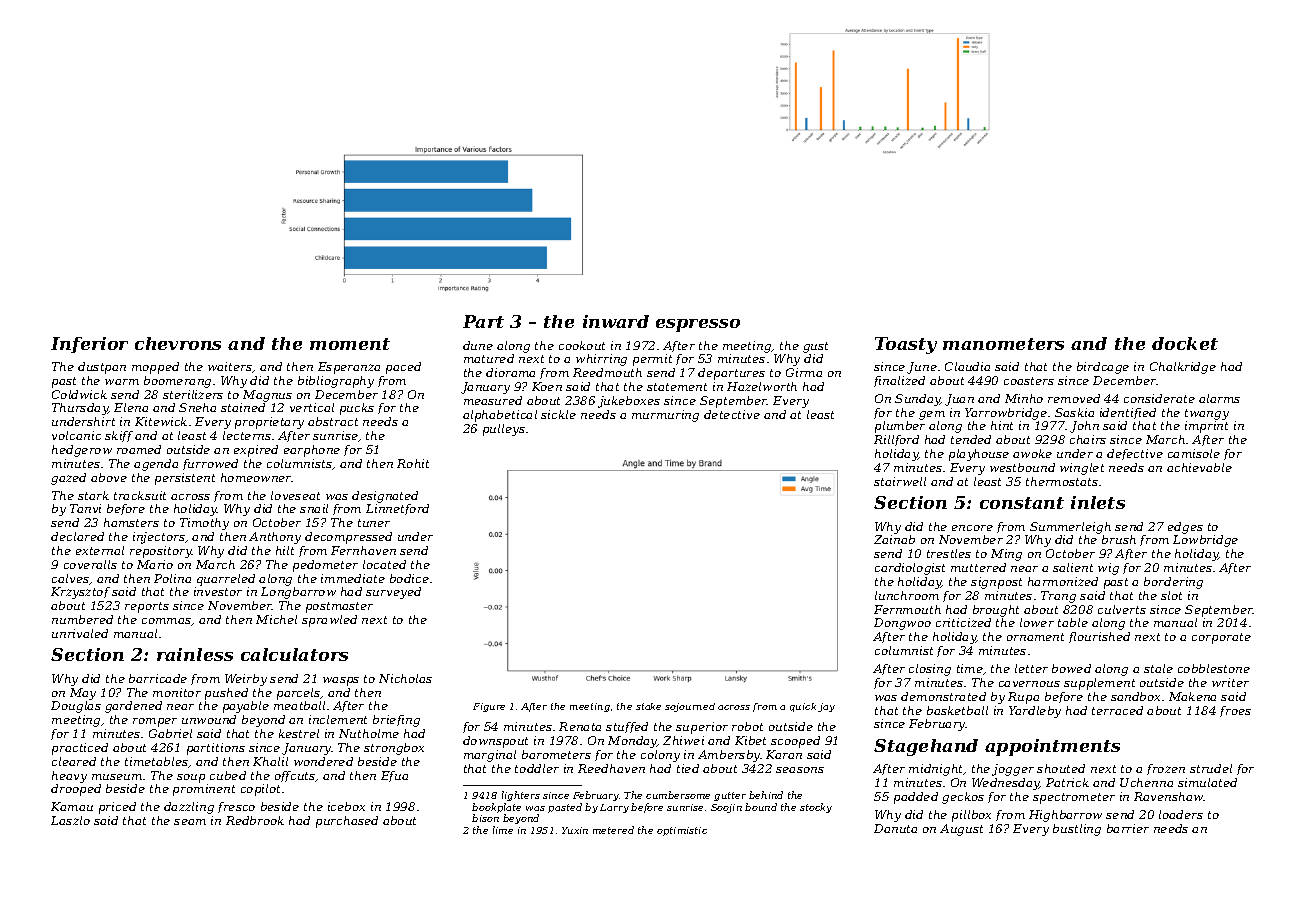 This document has height=924, width=1308. I want to click on Efua, so click(394, 776).
